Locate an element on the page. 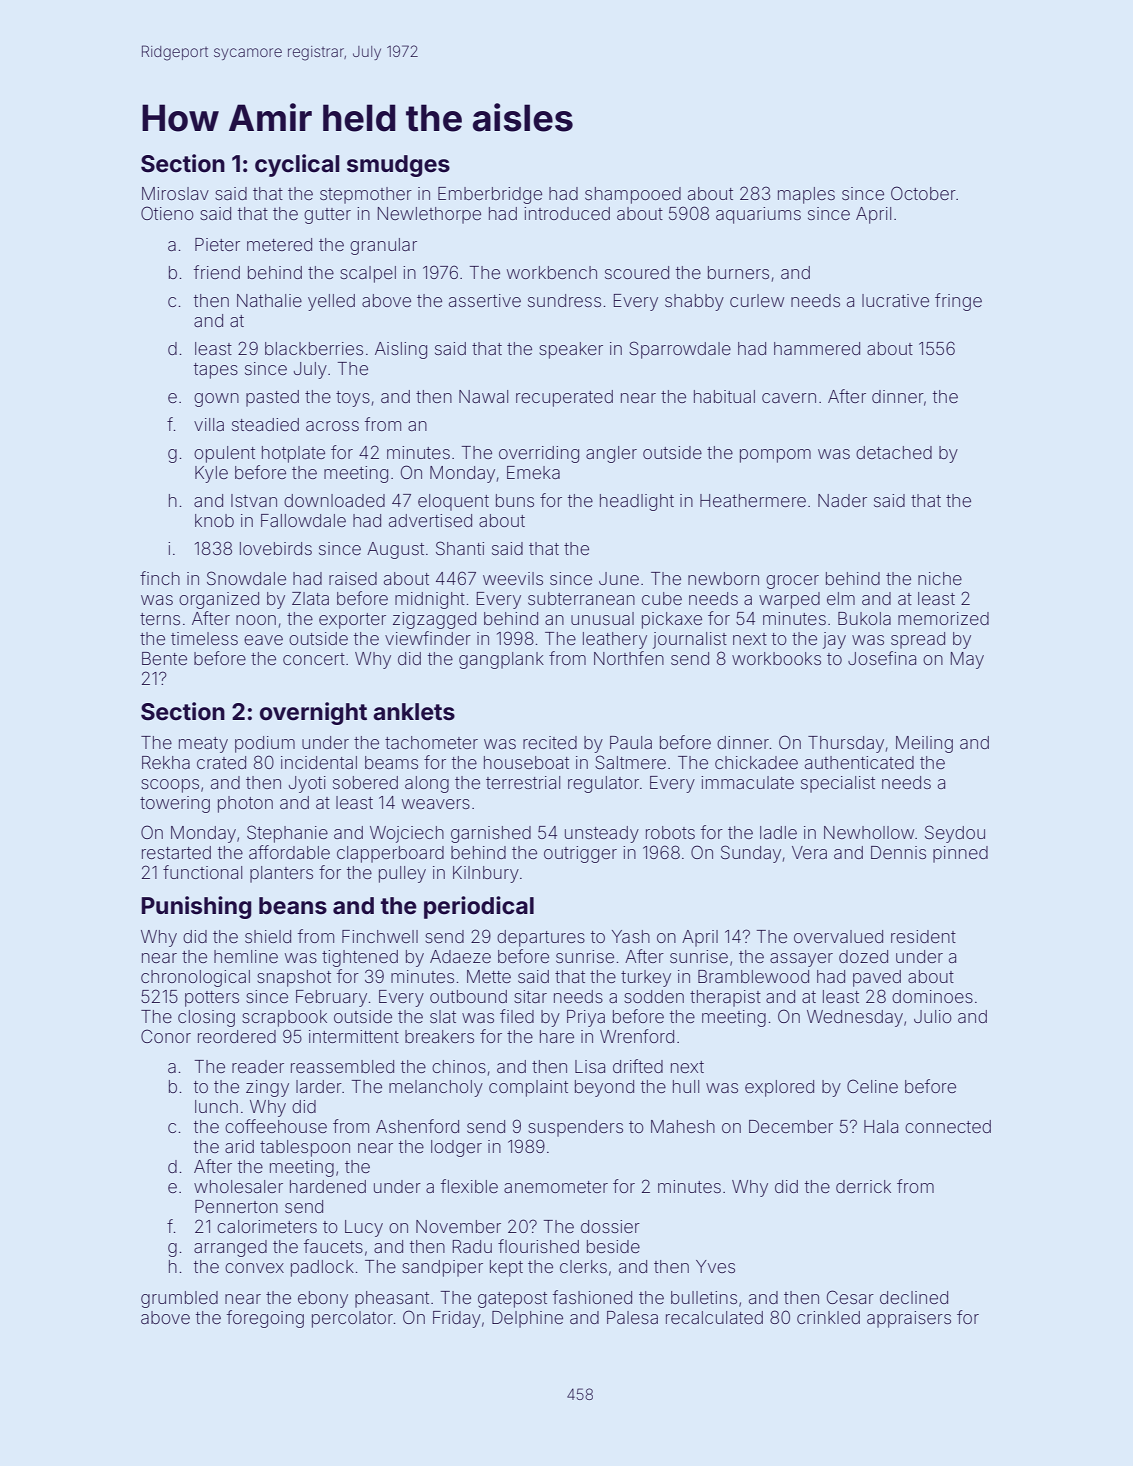 The image size is (1133, 1466). smudges is located at coordinates (398, 166).
